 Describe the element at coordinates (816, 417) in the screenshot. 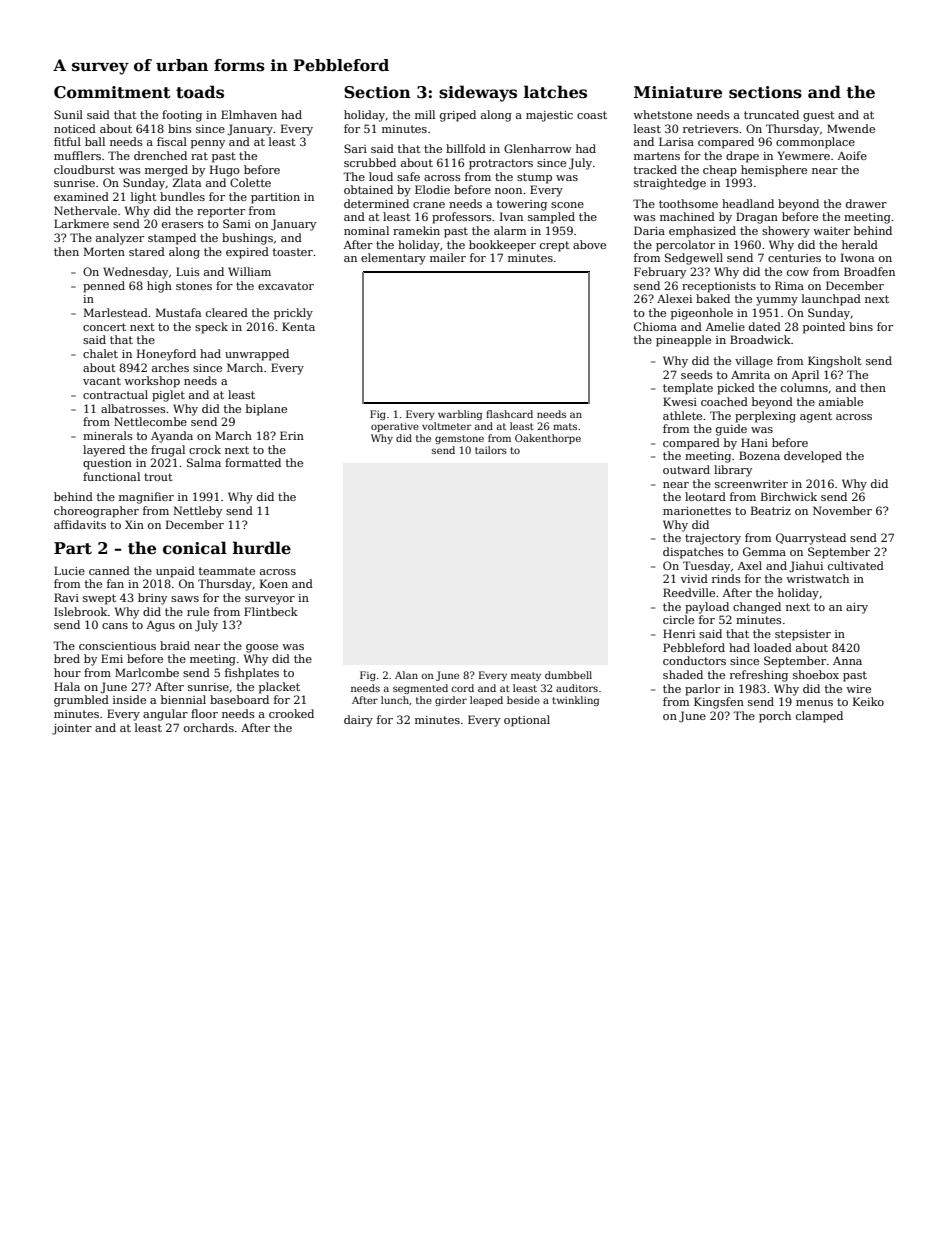

I see `agent` at that location.
